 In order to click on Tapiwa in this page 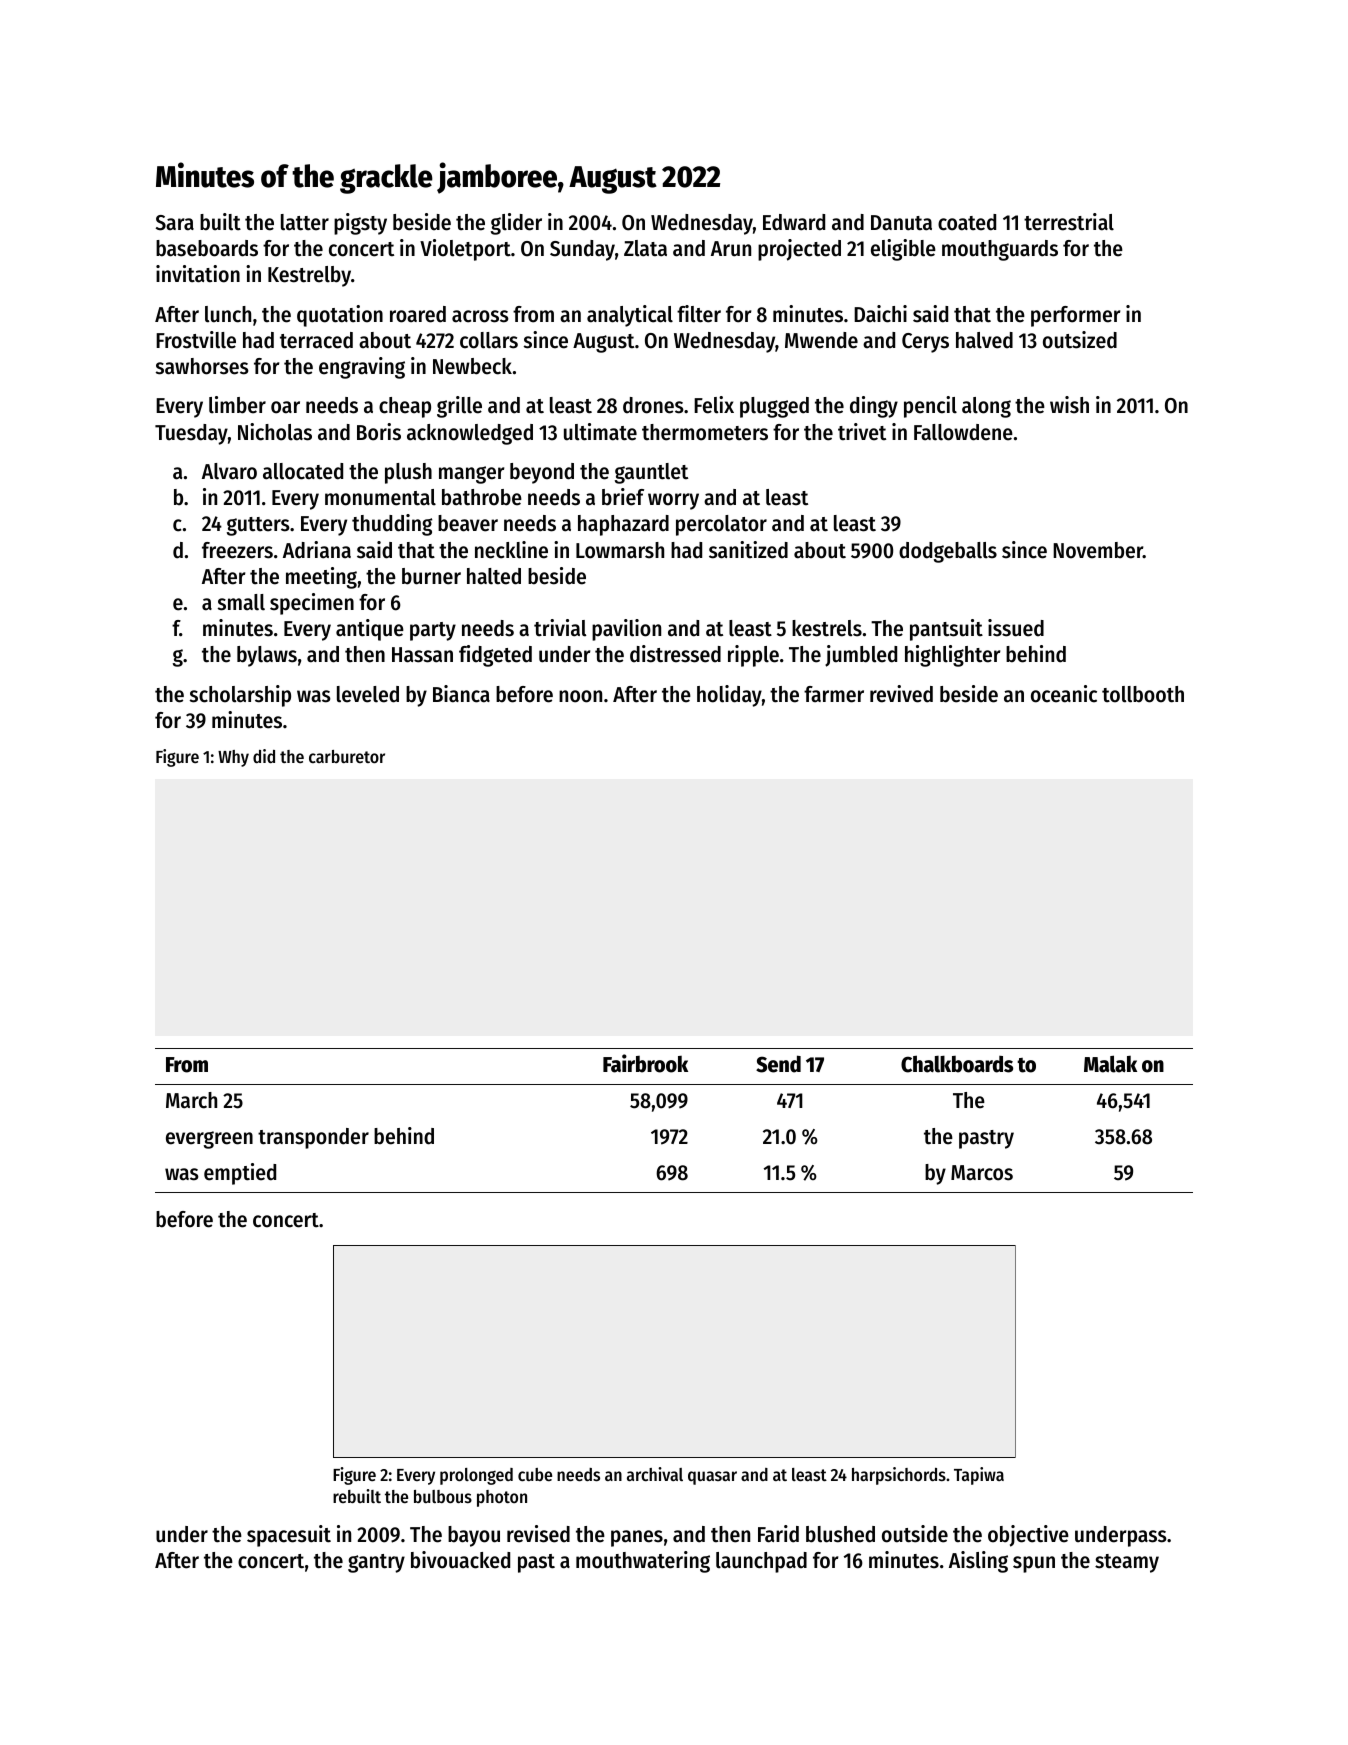, I will do `click(979, 1476)`.
